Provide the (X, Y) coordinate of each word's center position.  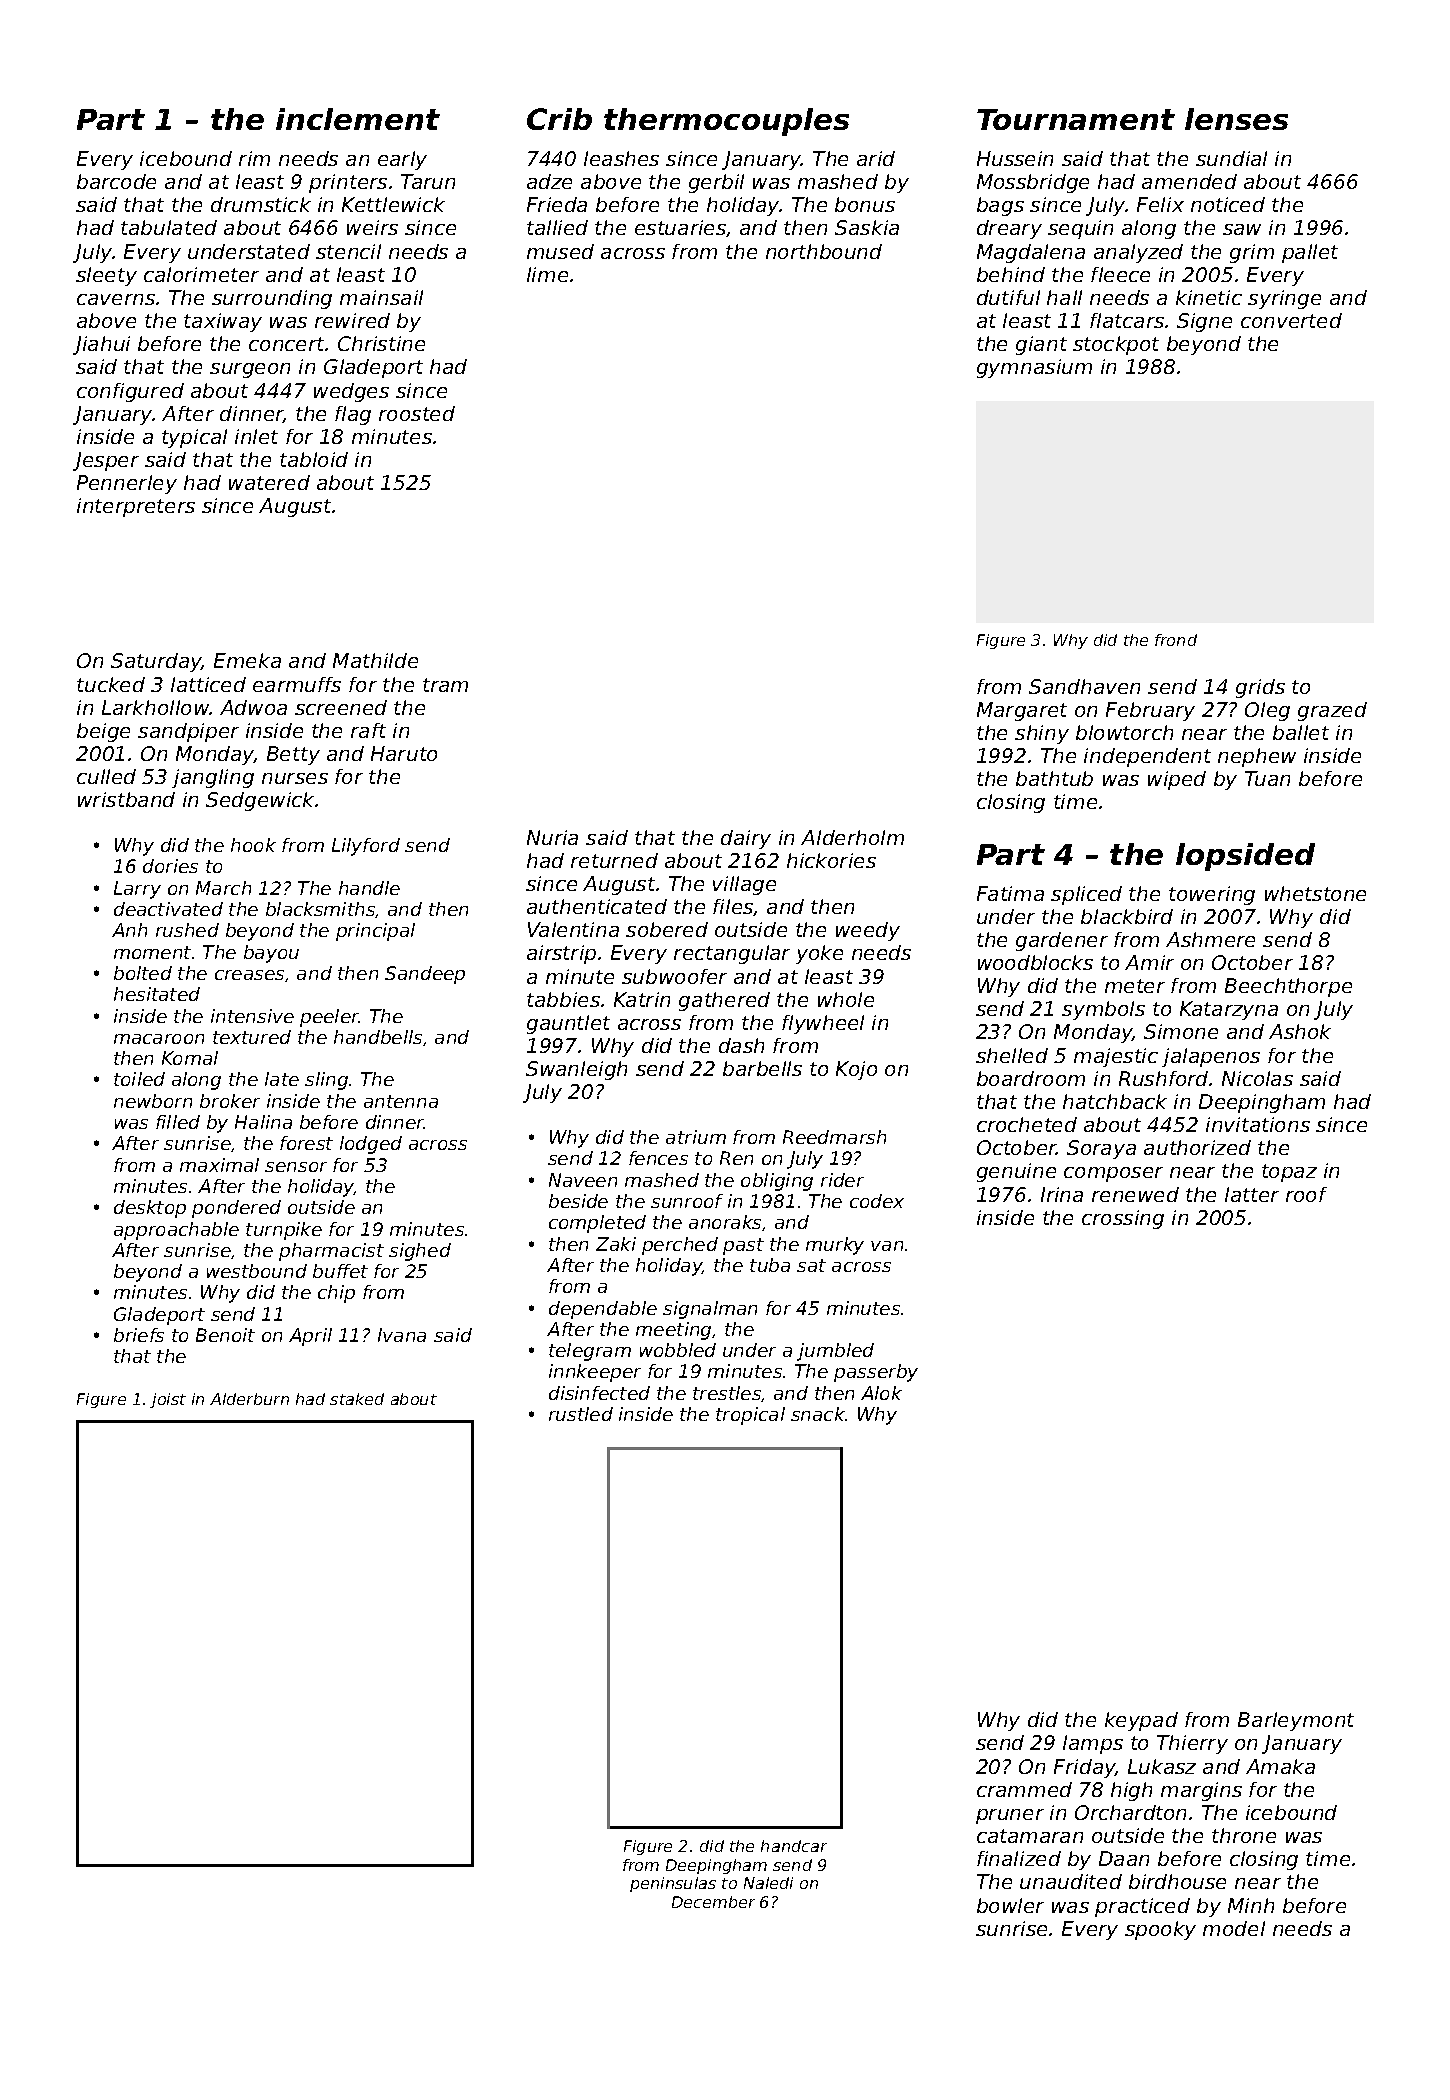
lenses (1236, 119)
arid (876, 158)
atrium (696, 1137)
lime (547, 274)
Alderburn (249, 1399)
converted (1291, 320)
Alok (881, 1393)
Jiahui (101, 345)
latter (1252, 1194)
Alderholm (852, 837)
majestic (1116, 1057)
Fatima (1010, 893)
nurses (295, 778)
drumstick (261, 204)
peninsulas (673, 1884)
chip (336, 1294)
